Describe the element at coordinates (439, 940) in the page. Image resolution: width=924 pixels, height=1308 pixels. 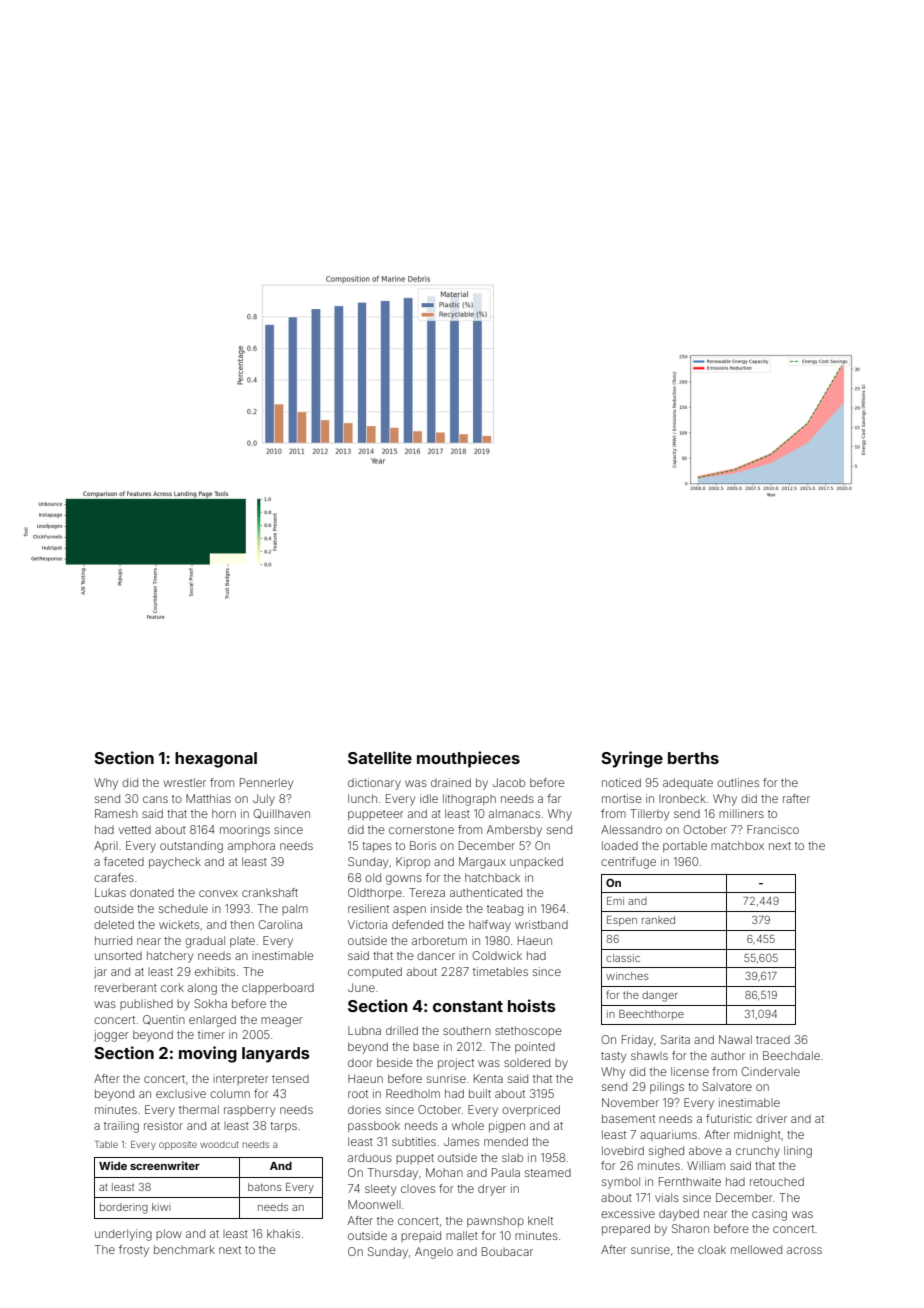
I see `arboretum` at that location.
